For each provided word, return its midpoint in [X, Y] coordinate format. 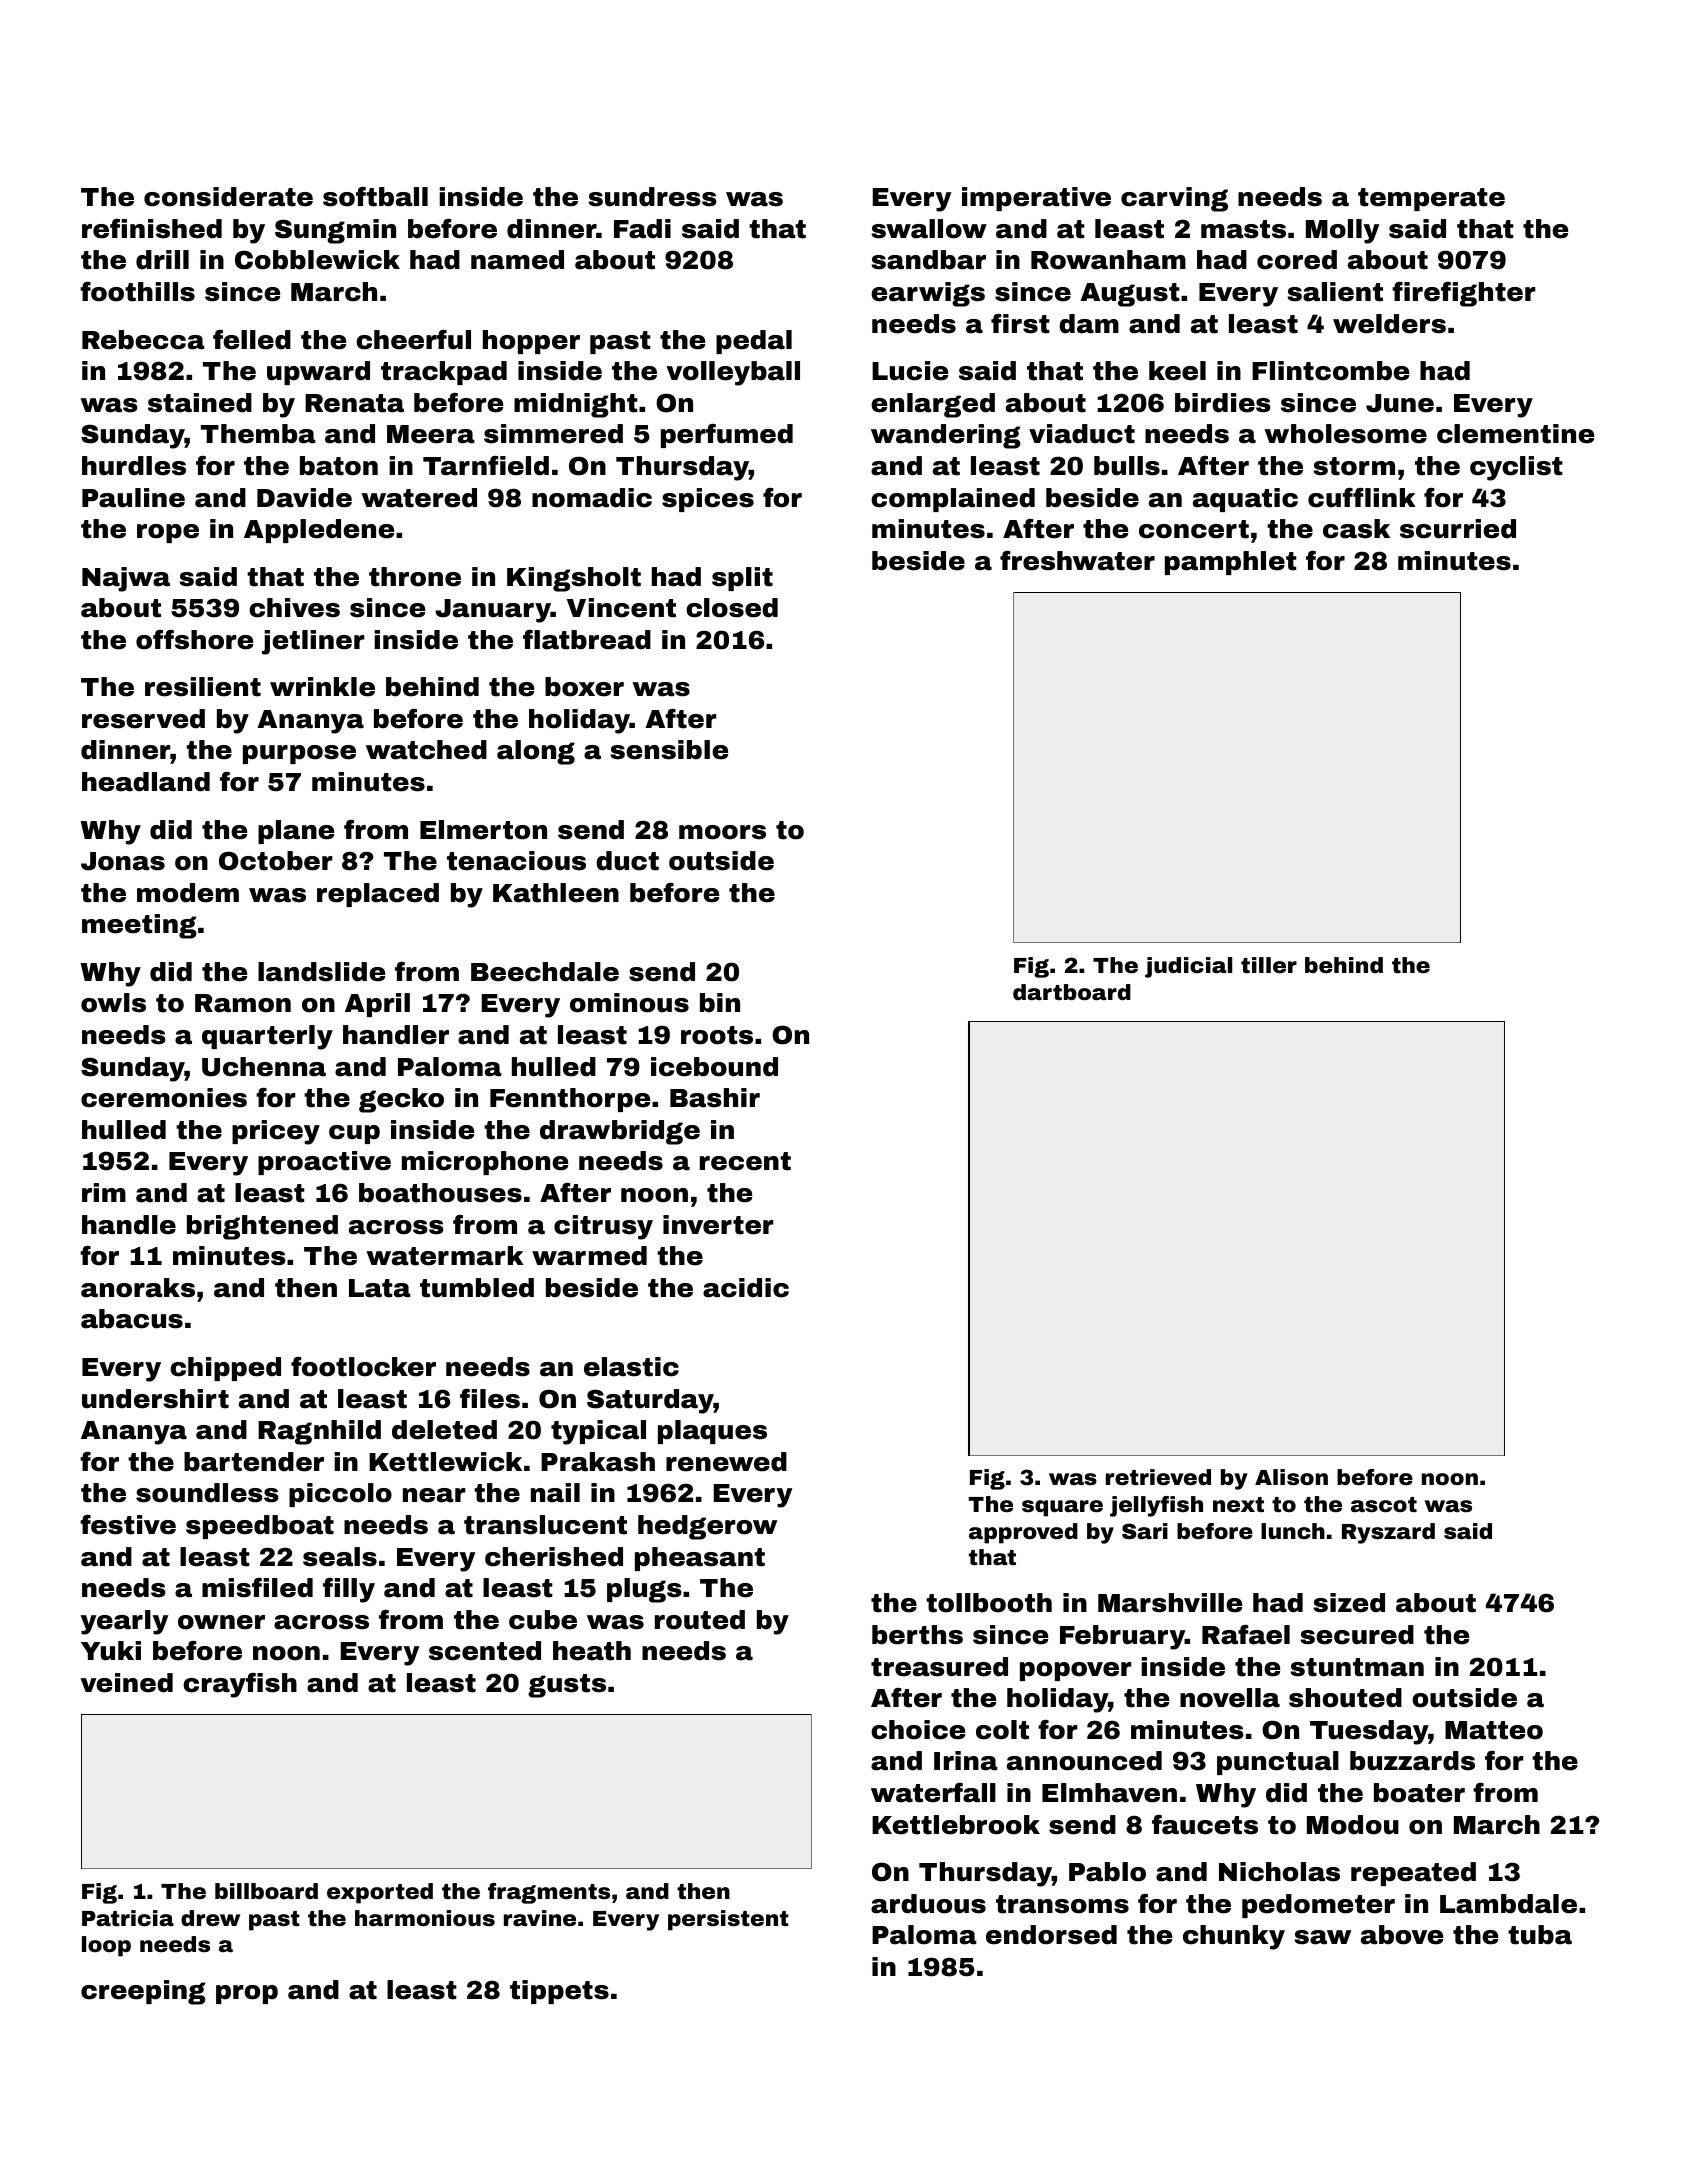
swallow [929, 229]
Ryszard [1388, 1533]
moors [722, 832]
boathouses [440, 1193]
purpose [299, 754]
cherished [554, 1557]
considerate [228, 197]
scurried [1458, 529]
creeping [143, 1992]
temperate [1431, 199]
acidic [746, 1288]
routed [700, 1620]
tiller [1269, 965]
